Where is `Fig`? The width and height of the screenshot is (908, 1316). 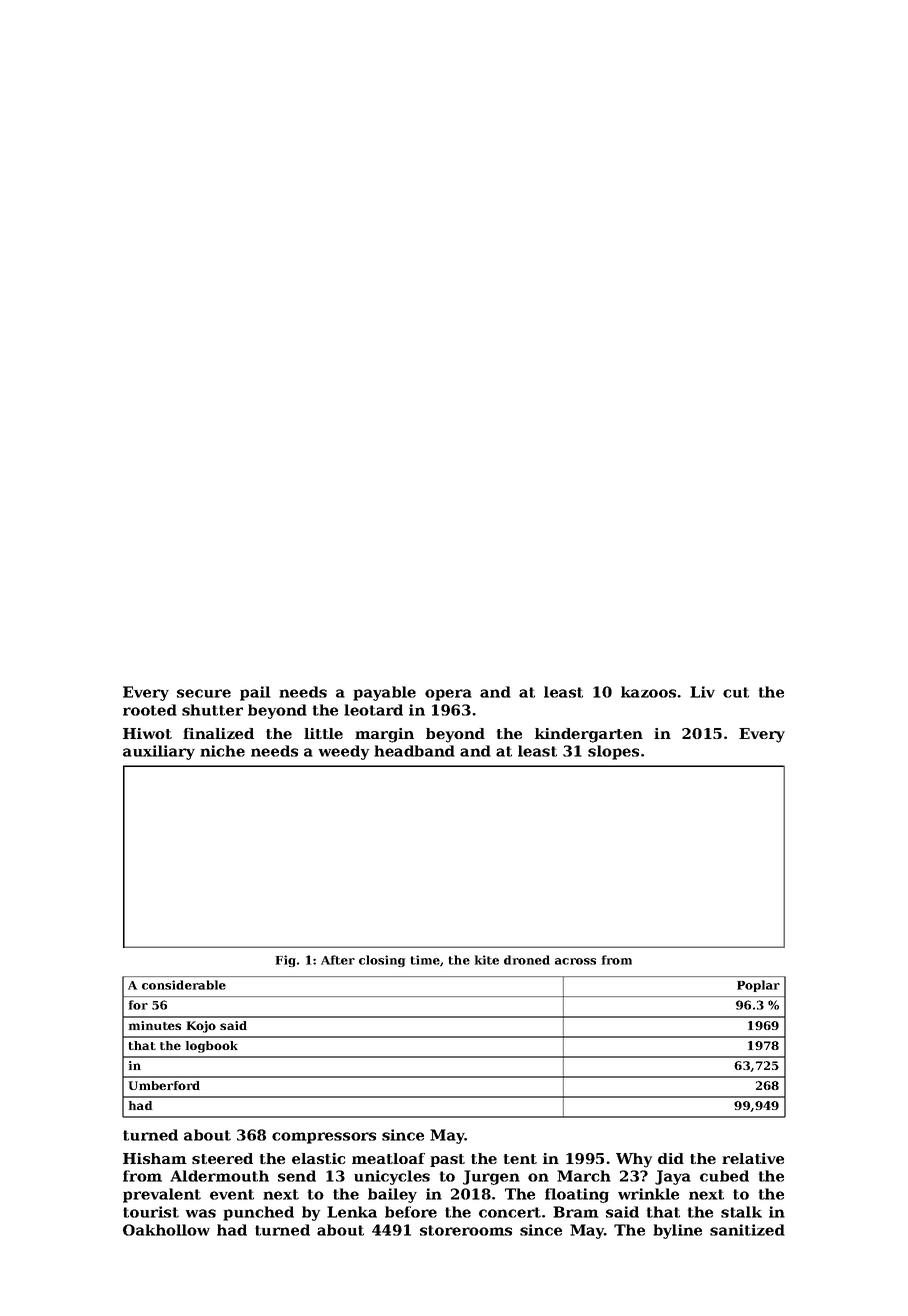 Fig is located at coordinates (286, 961).
